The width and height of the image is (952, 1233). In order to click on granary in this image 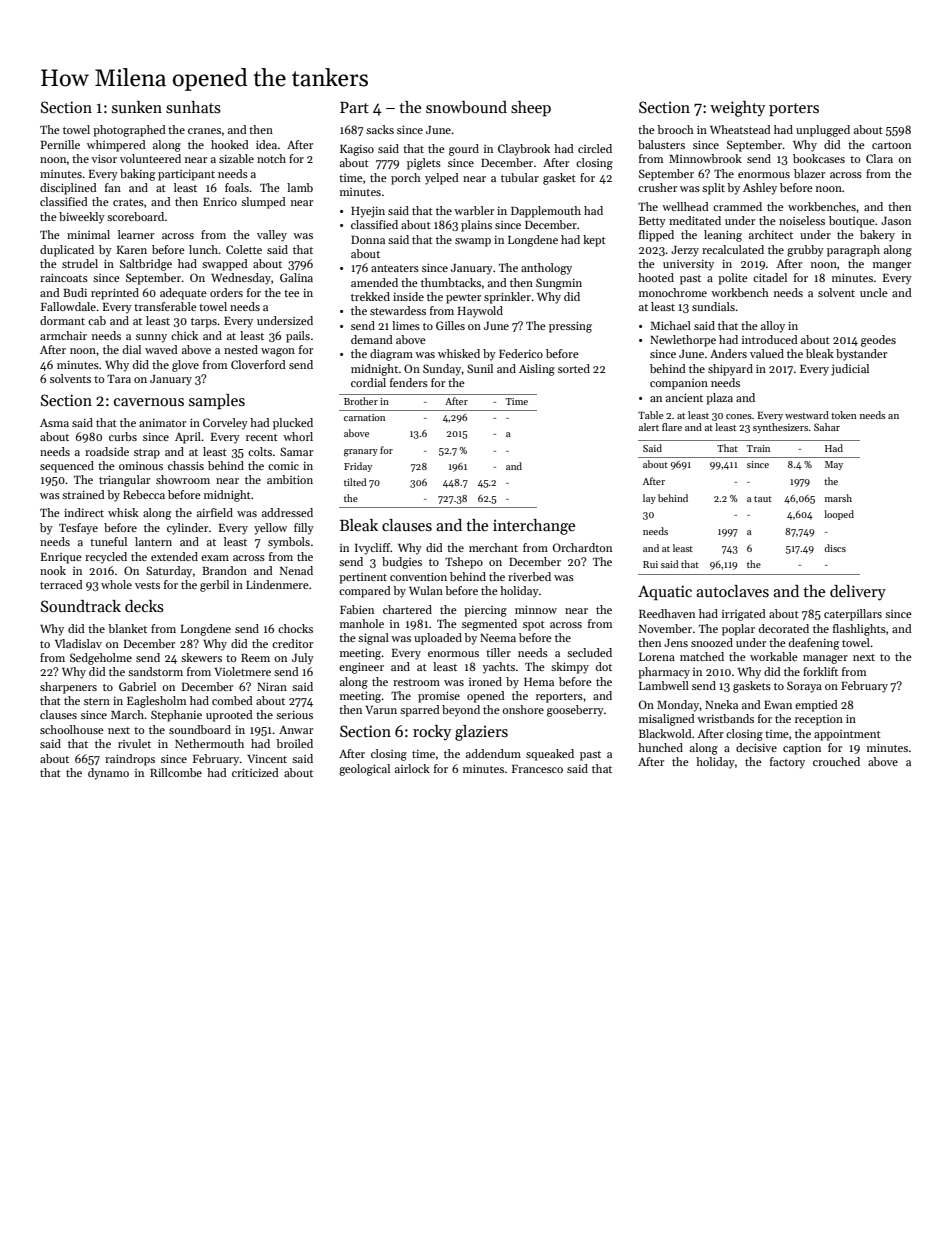, I will do `click(361, 453)`.
